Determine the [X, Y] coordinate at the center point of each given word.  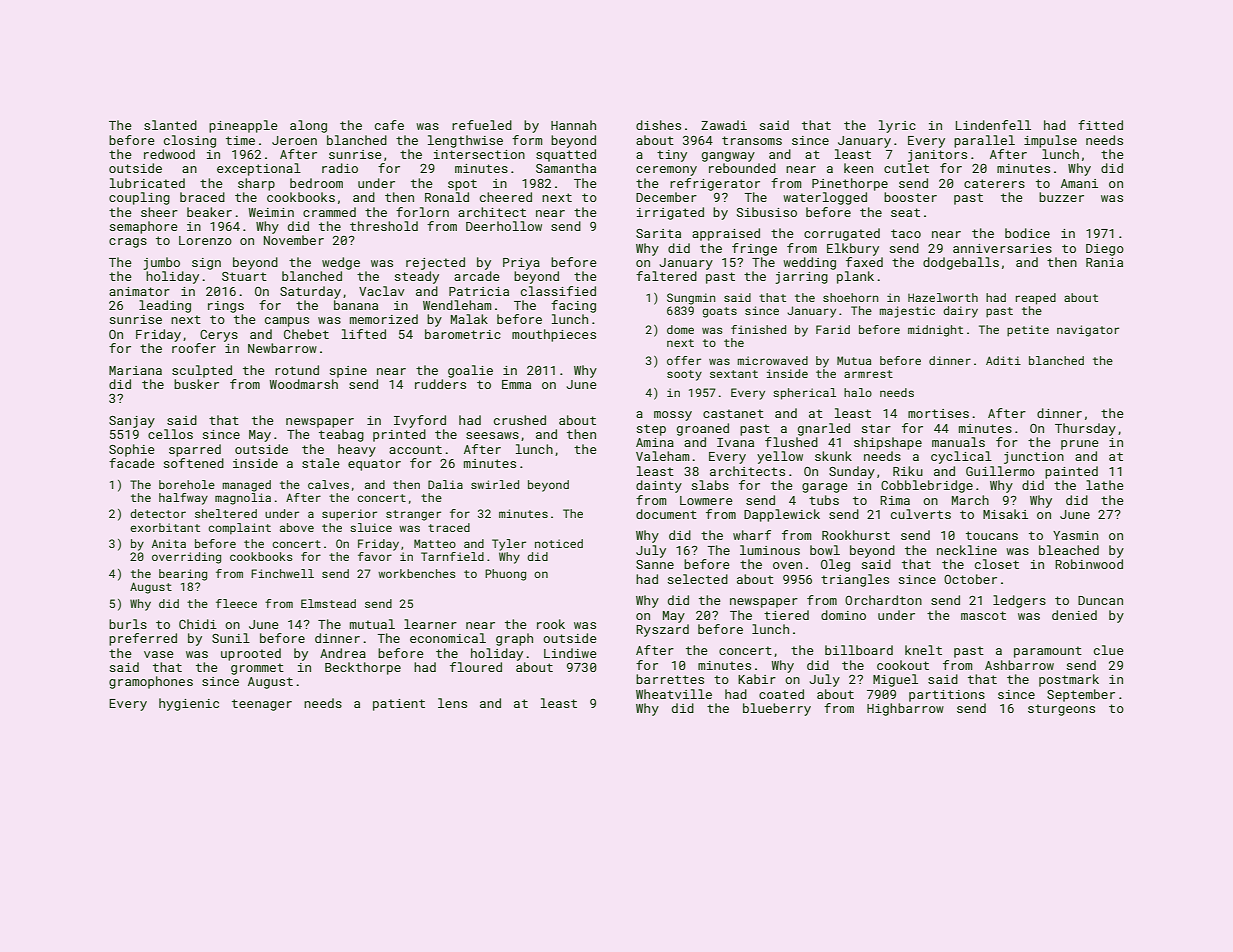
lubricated [147, 183]
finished [758, 329]
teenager [262, 705]
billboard [859, 650]
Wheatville [674, 694]
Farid [833, 329]
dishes [658, 125]
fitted [1100, 125]
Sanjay [132, 422]
